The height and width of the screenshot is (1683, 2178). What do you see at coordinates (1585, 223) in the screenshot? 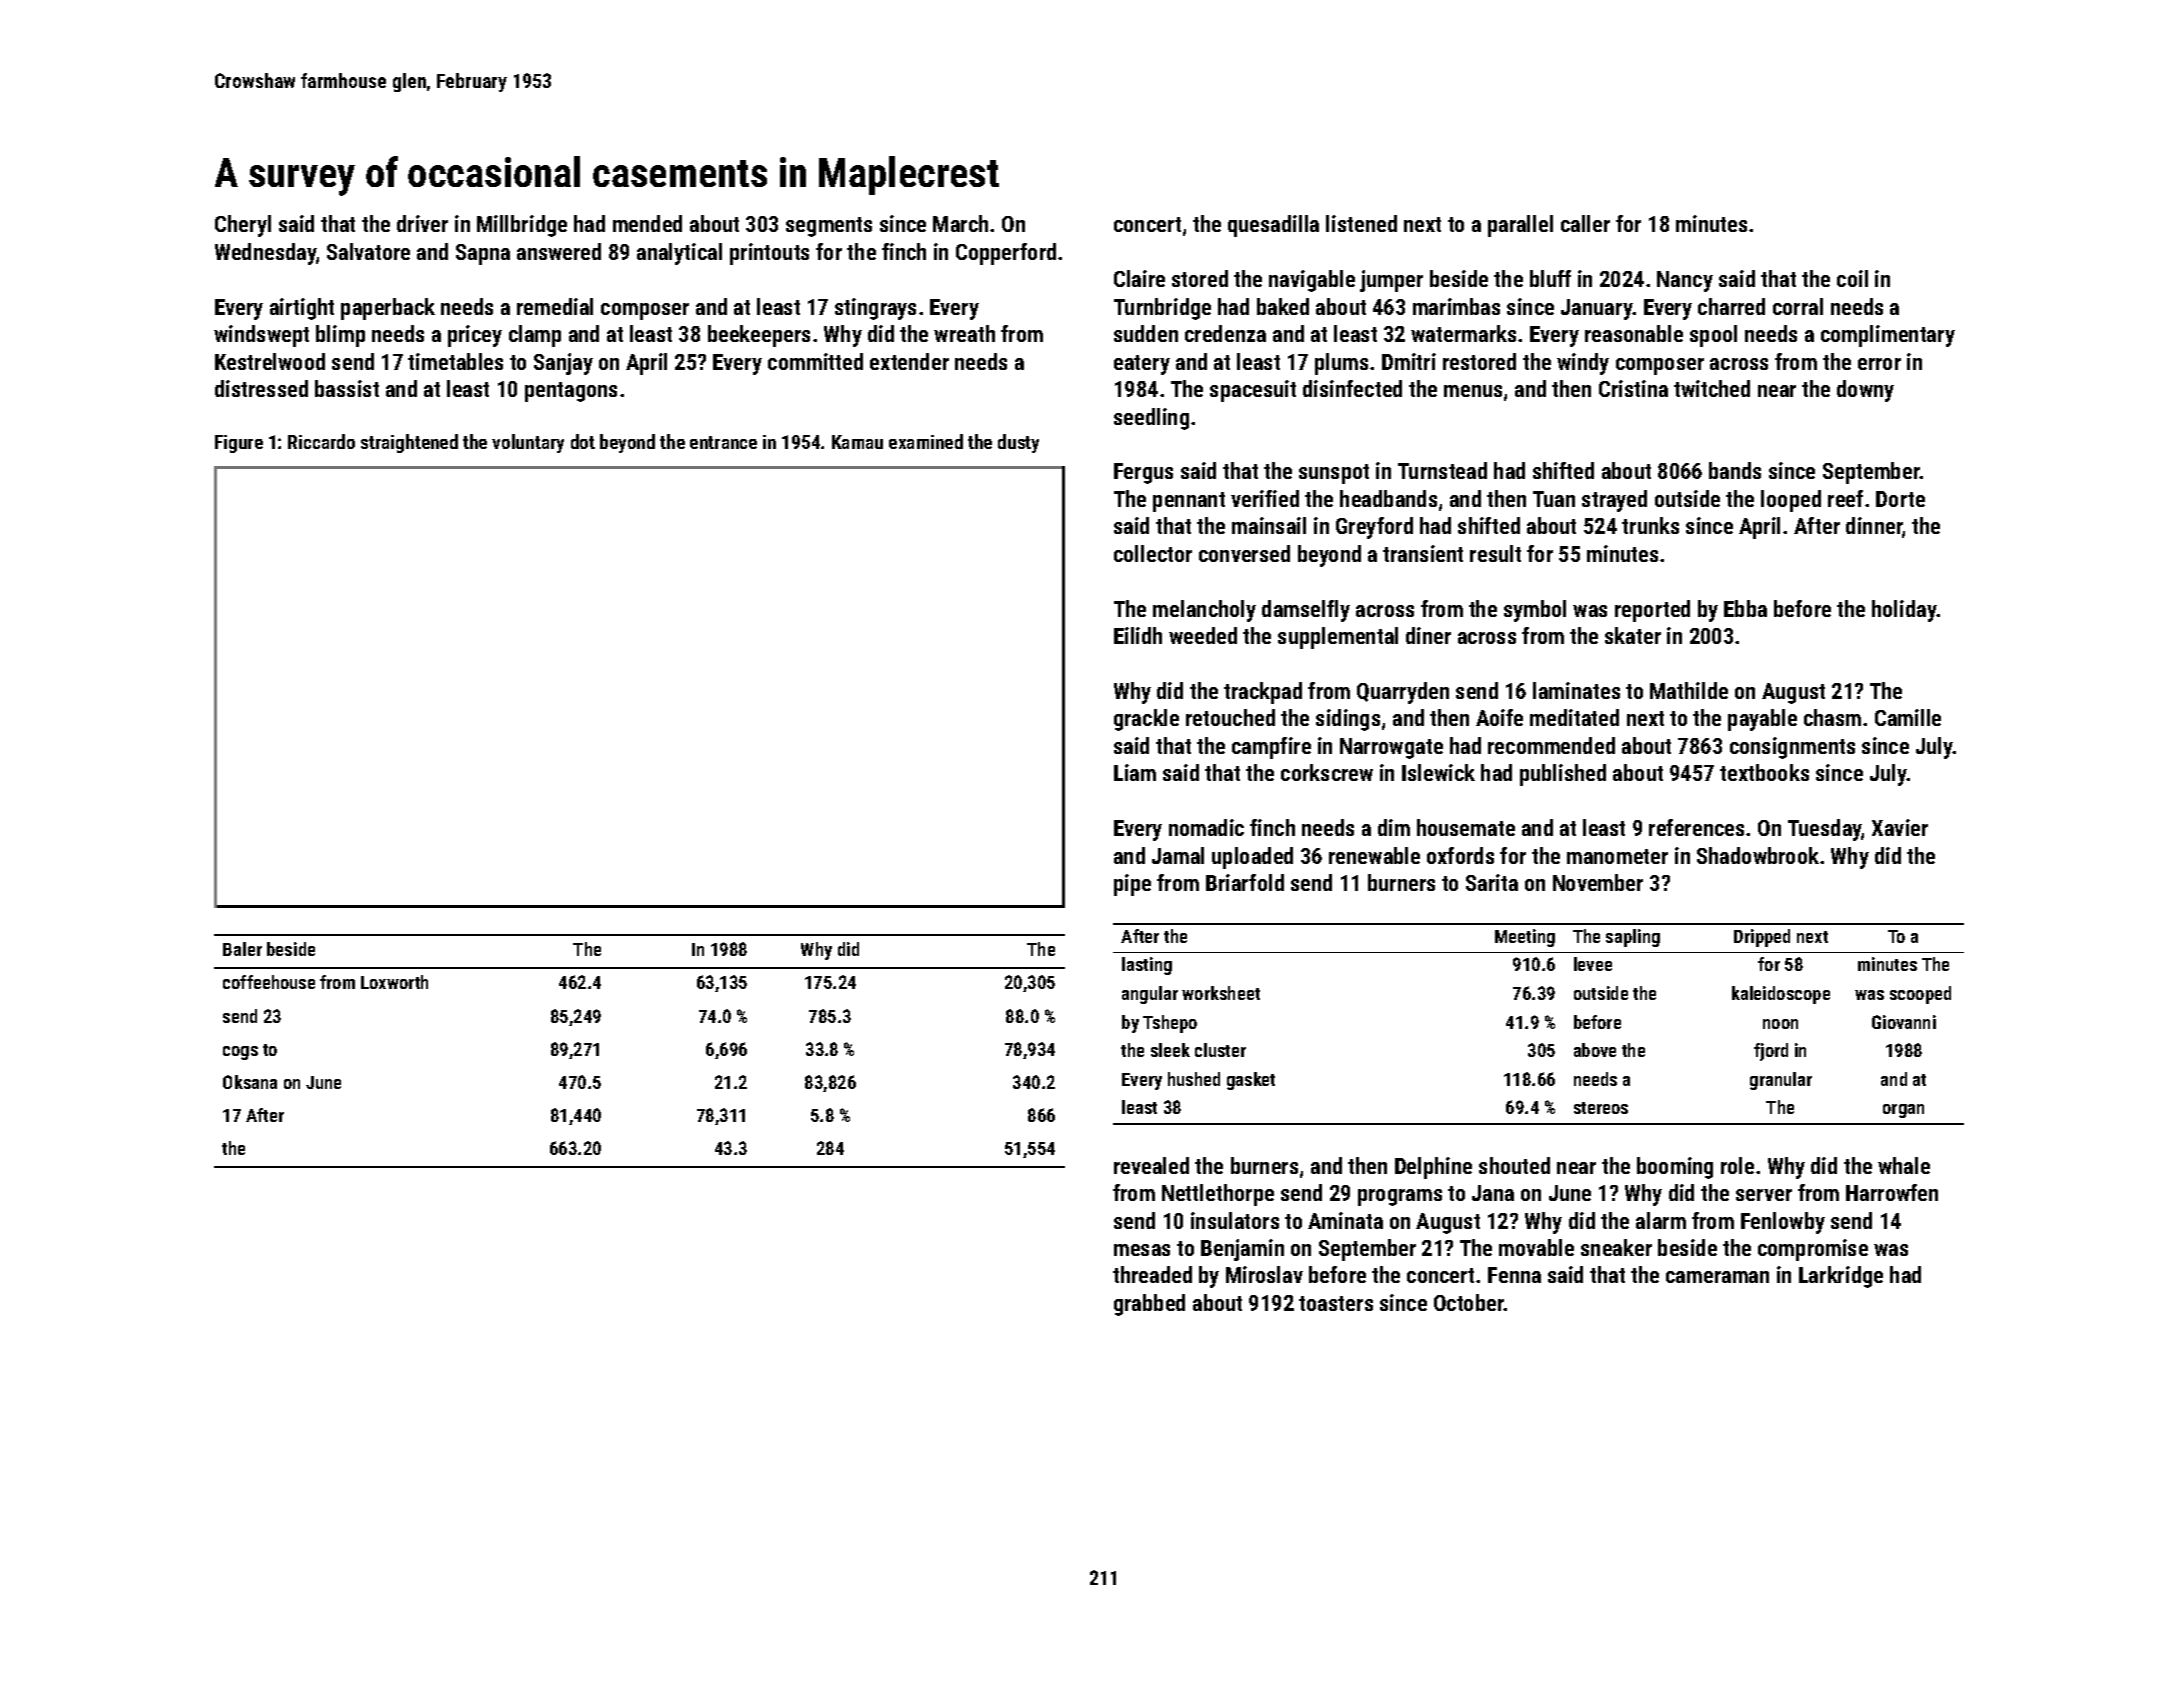
I see `caller` at bounding box center [1585, 223].
